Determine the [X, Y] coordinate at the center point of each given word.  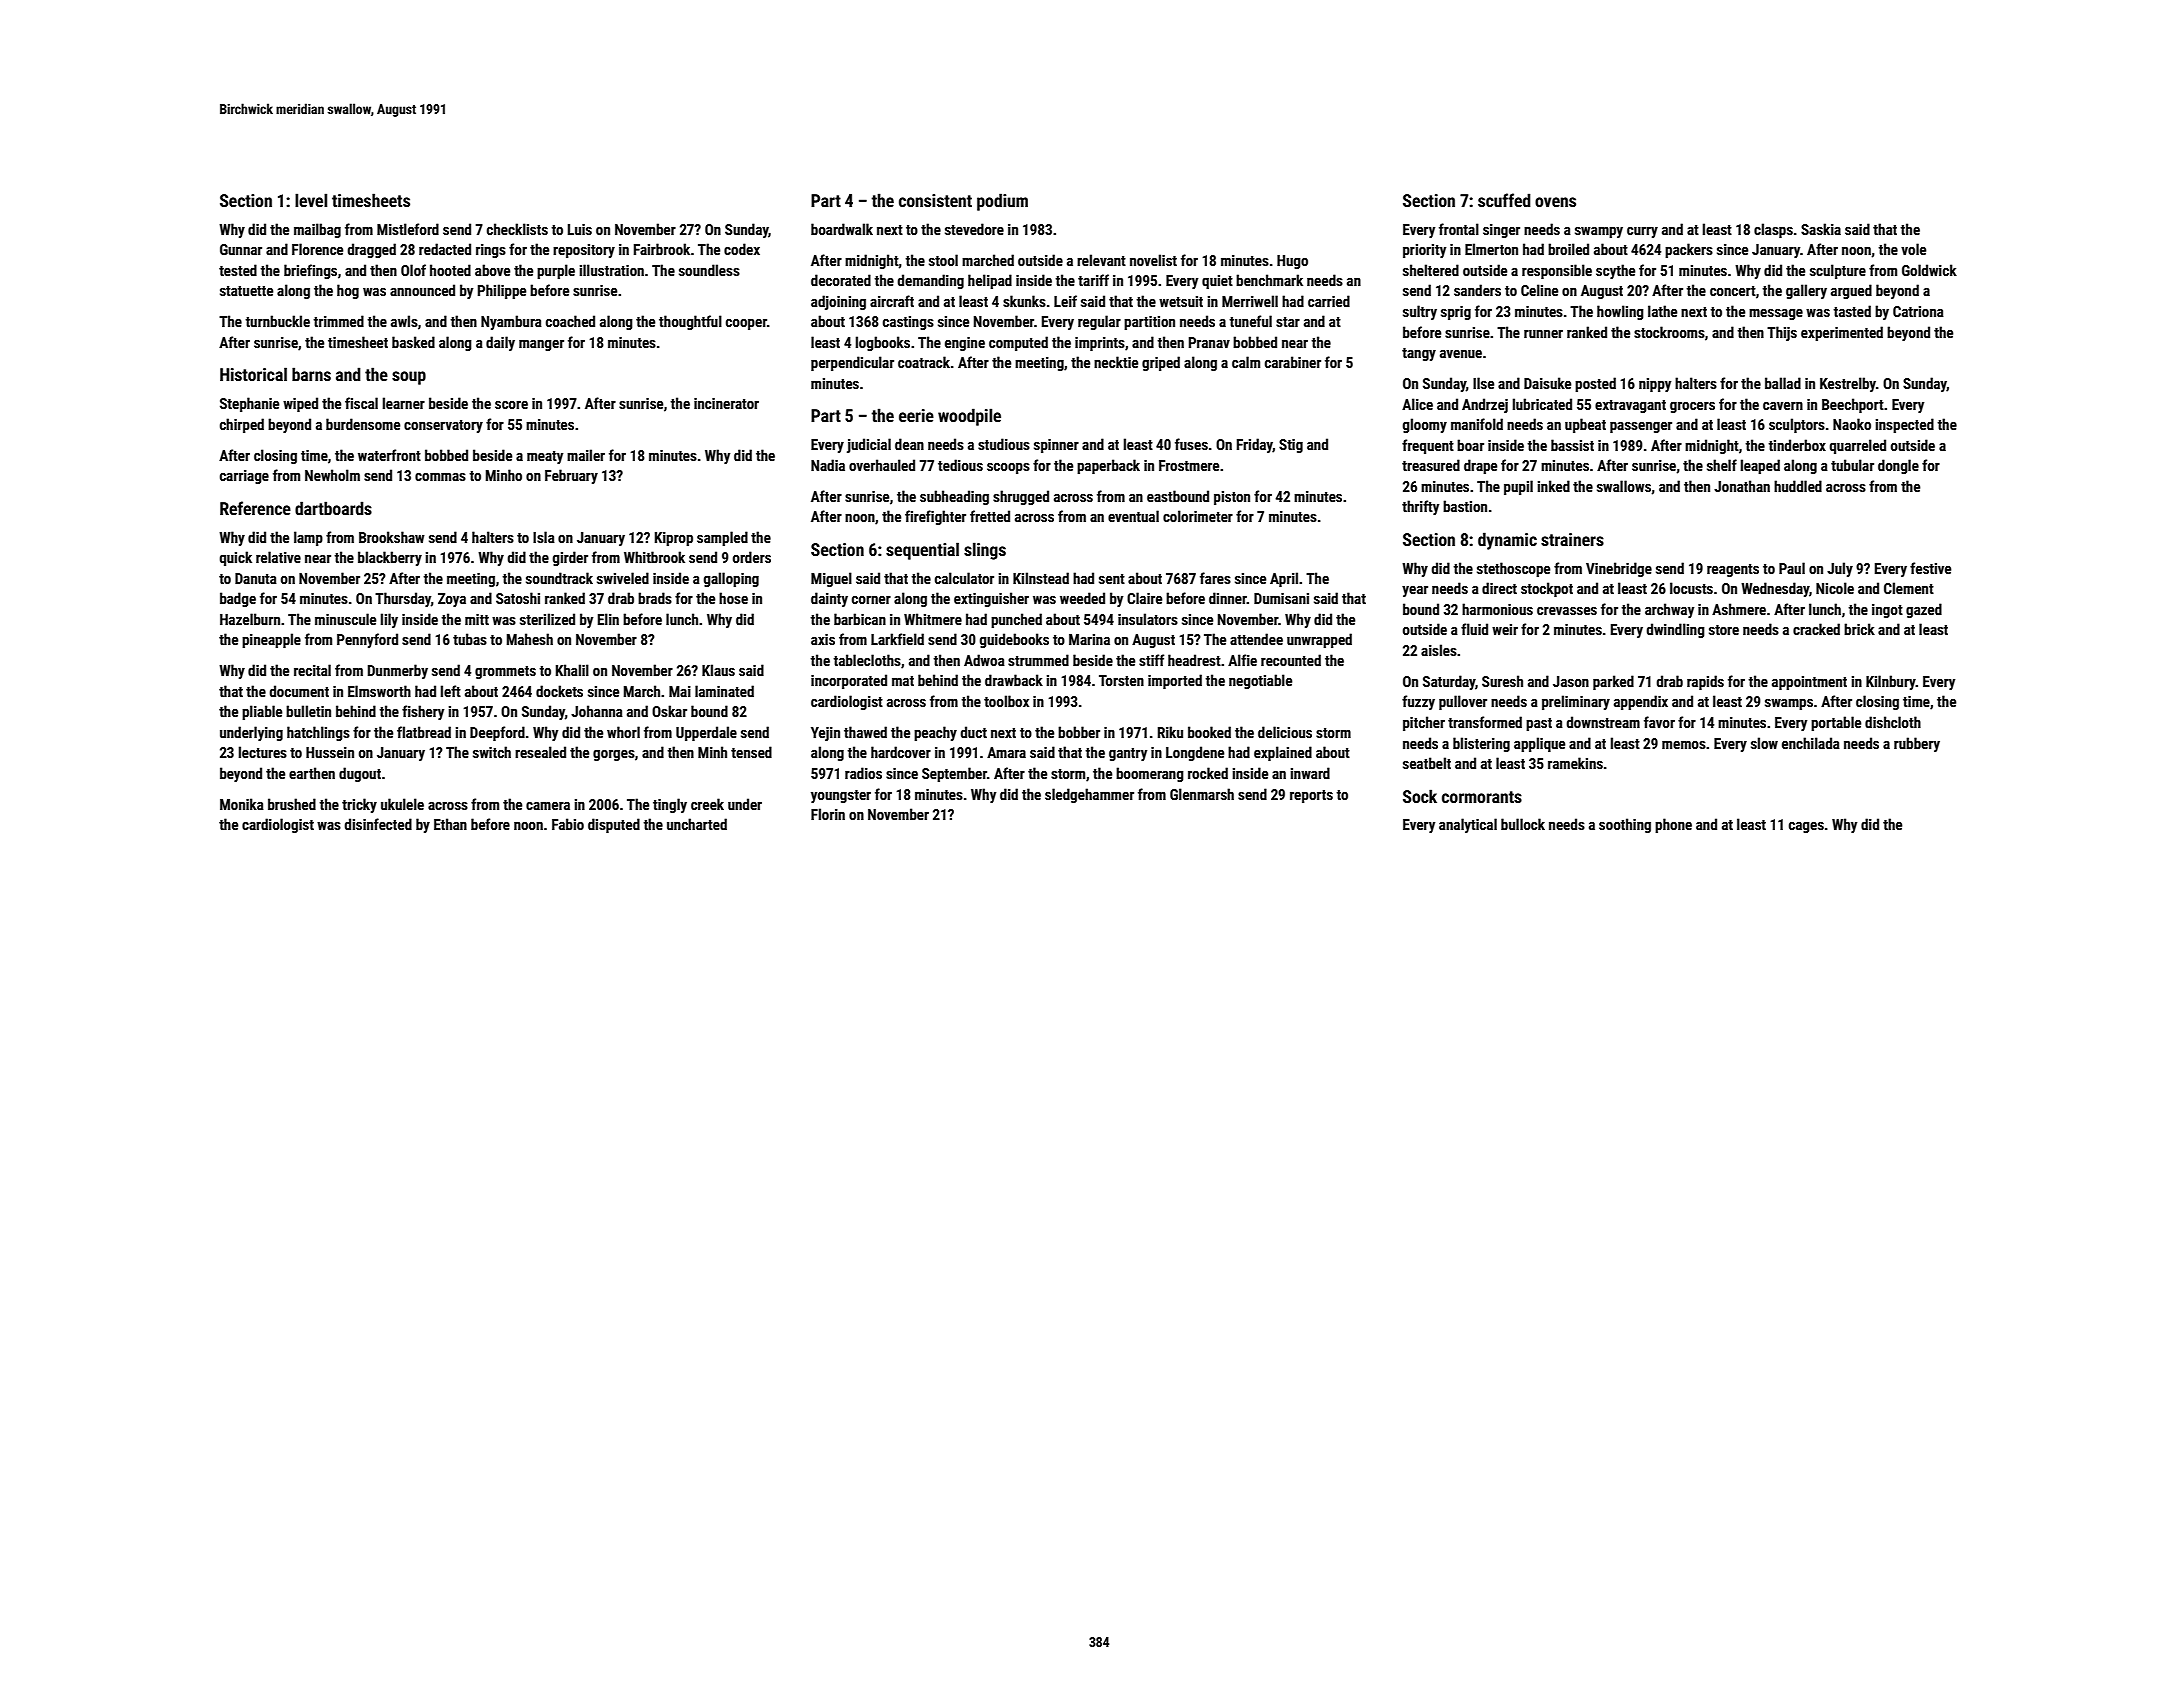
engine [965, 344]
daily [500, 343]
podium [1002, 202]
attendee [1256, 639]
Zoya [452, 600]
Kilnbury [1891, 682]
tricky [359, 805]
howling [1620, 312]
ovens [1555, 202]
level [311, 200]
